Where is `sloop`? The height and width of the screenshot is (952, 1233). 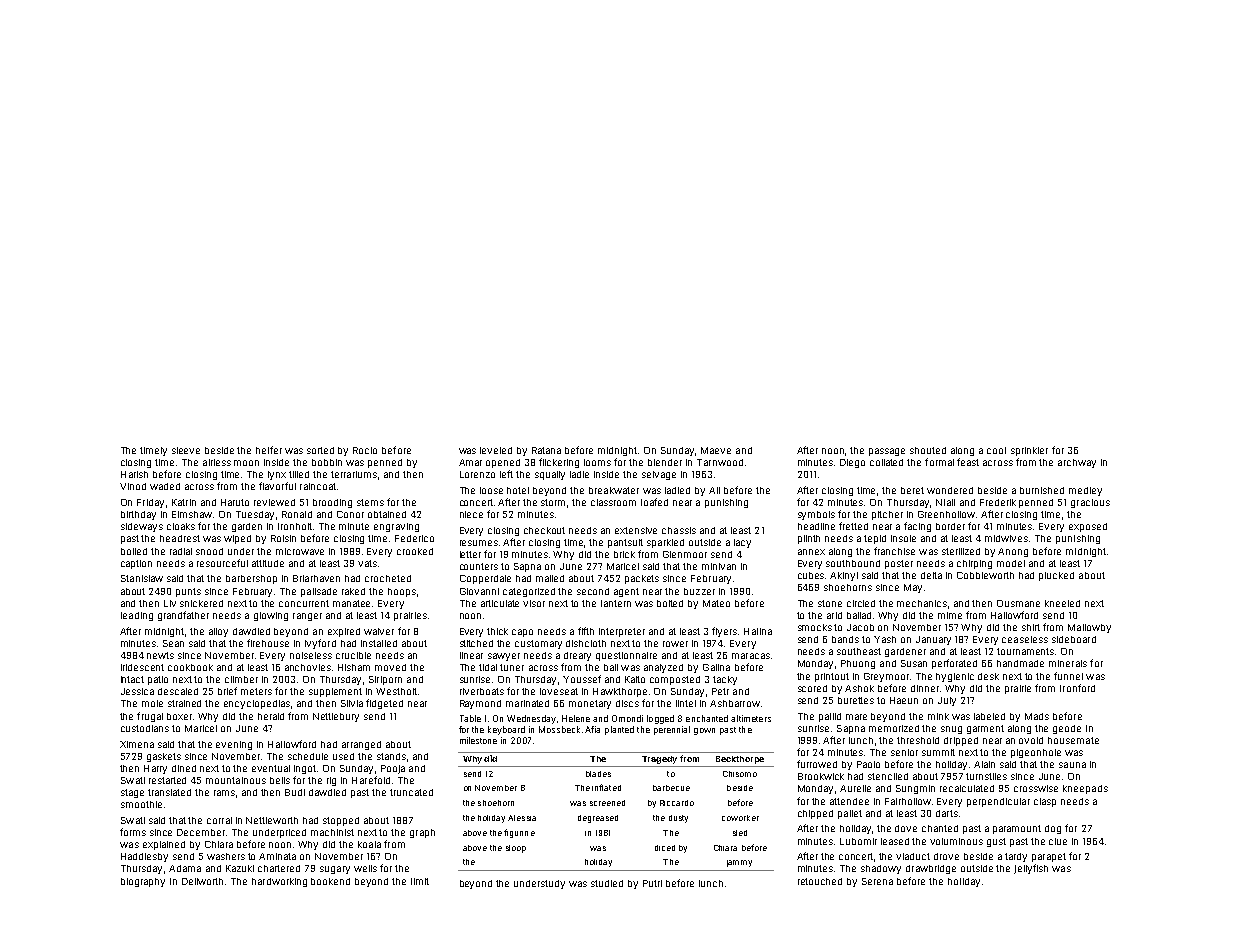
sloop is located at coordinates (516, 849).
